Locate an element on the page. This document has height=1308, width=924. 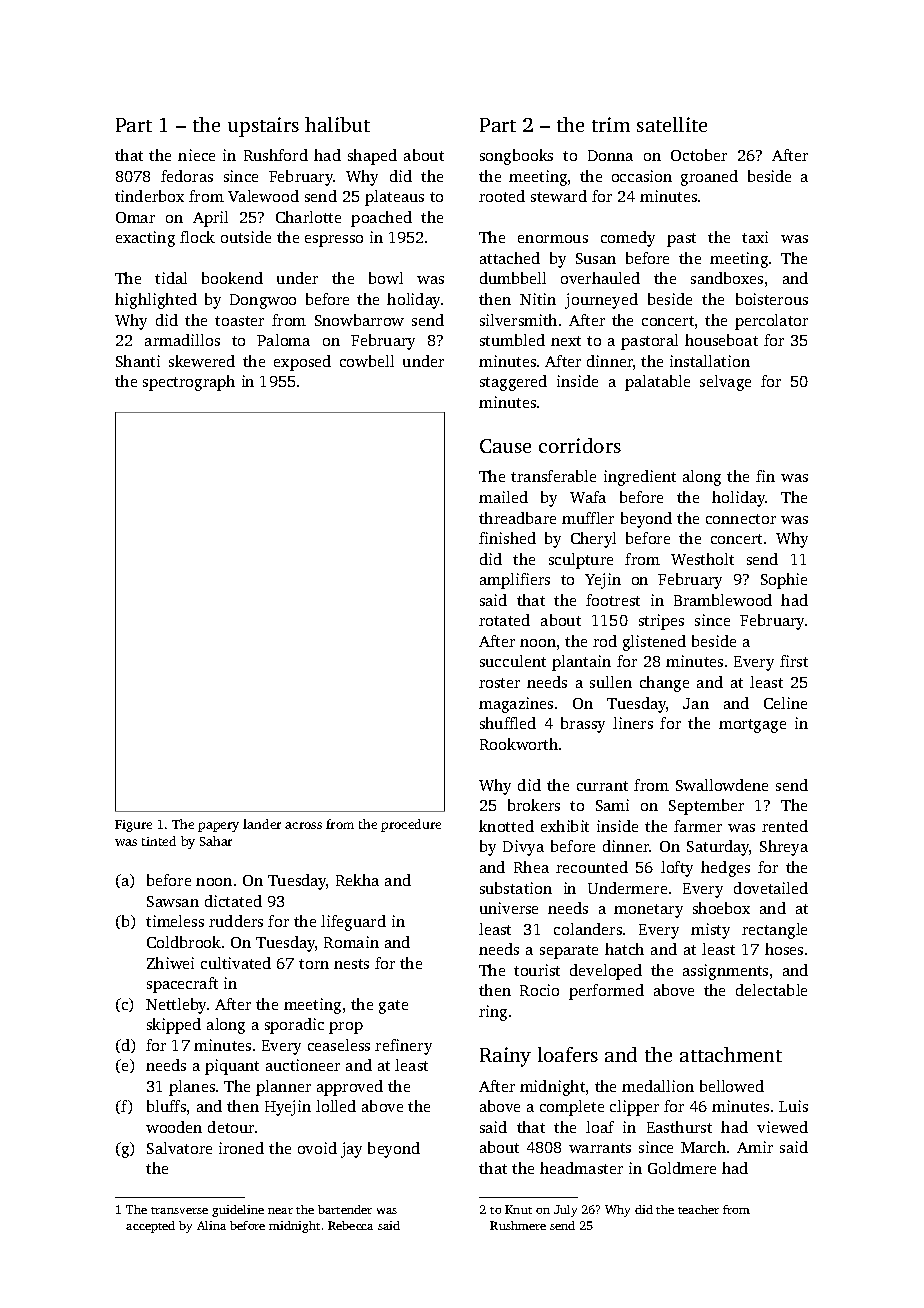
Alina is located at coordinates (211, 1225).
